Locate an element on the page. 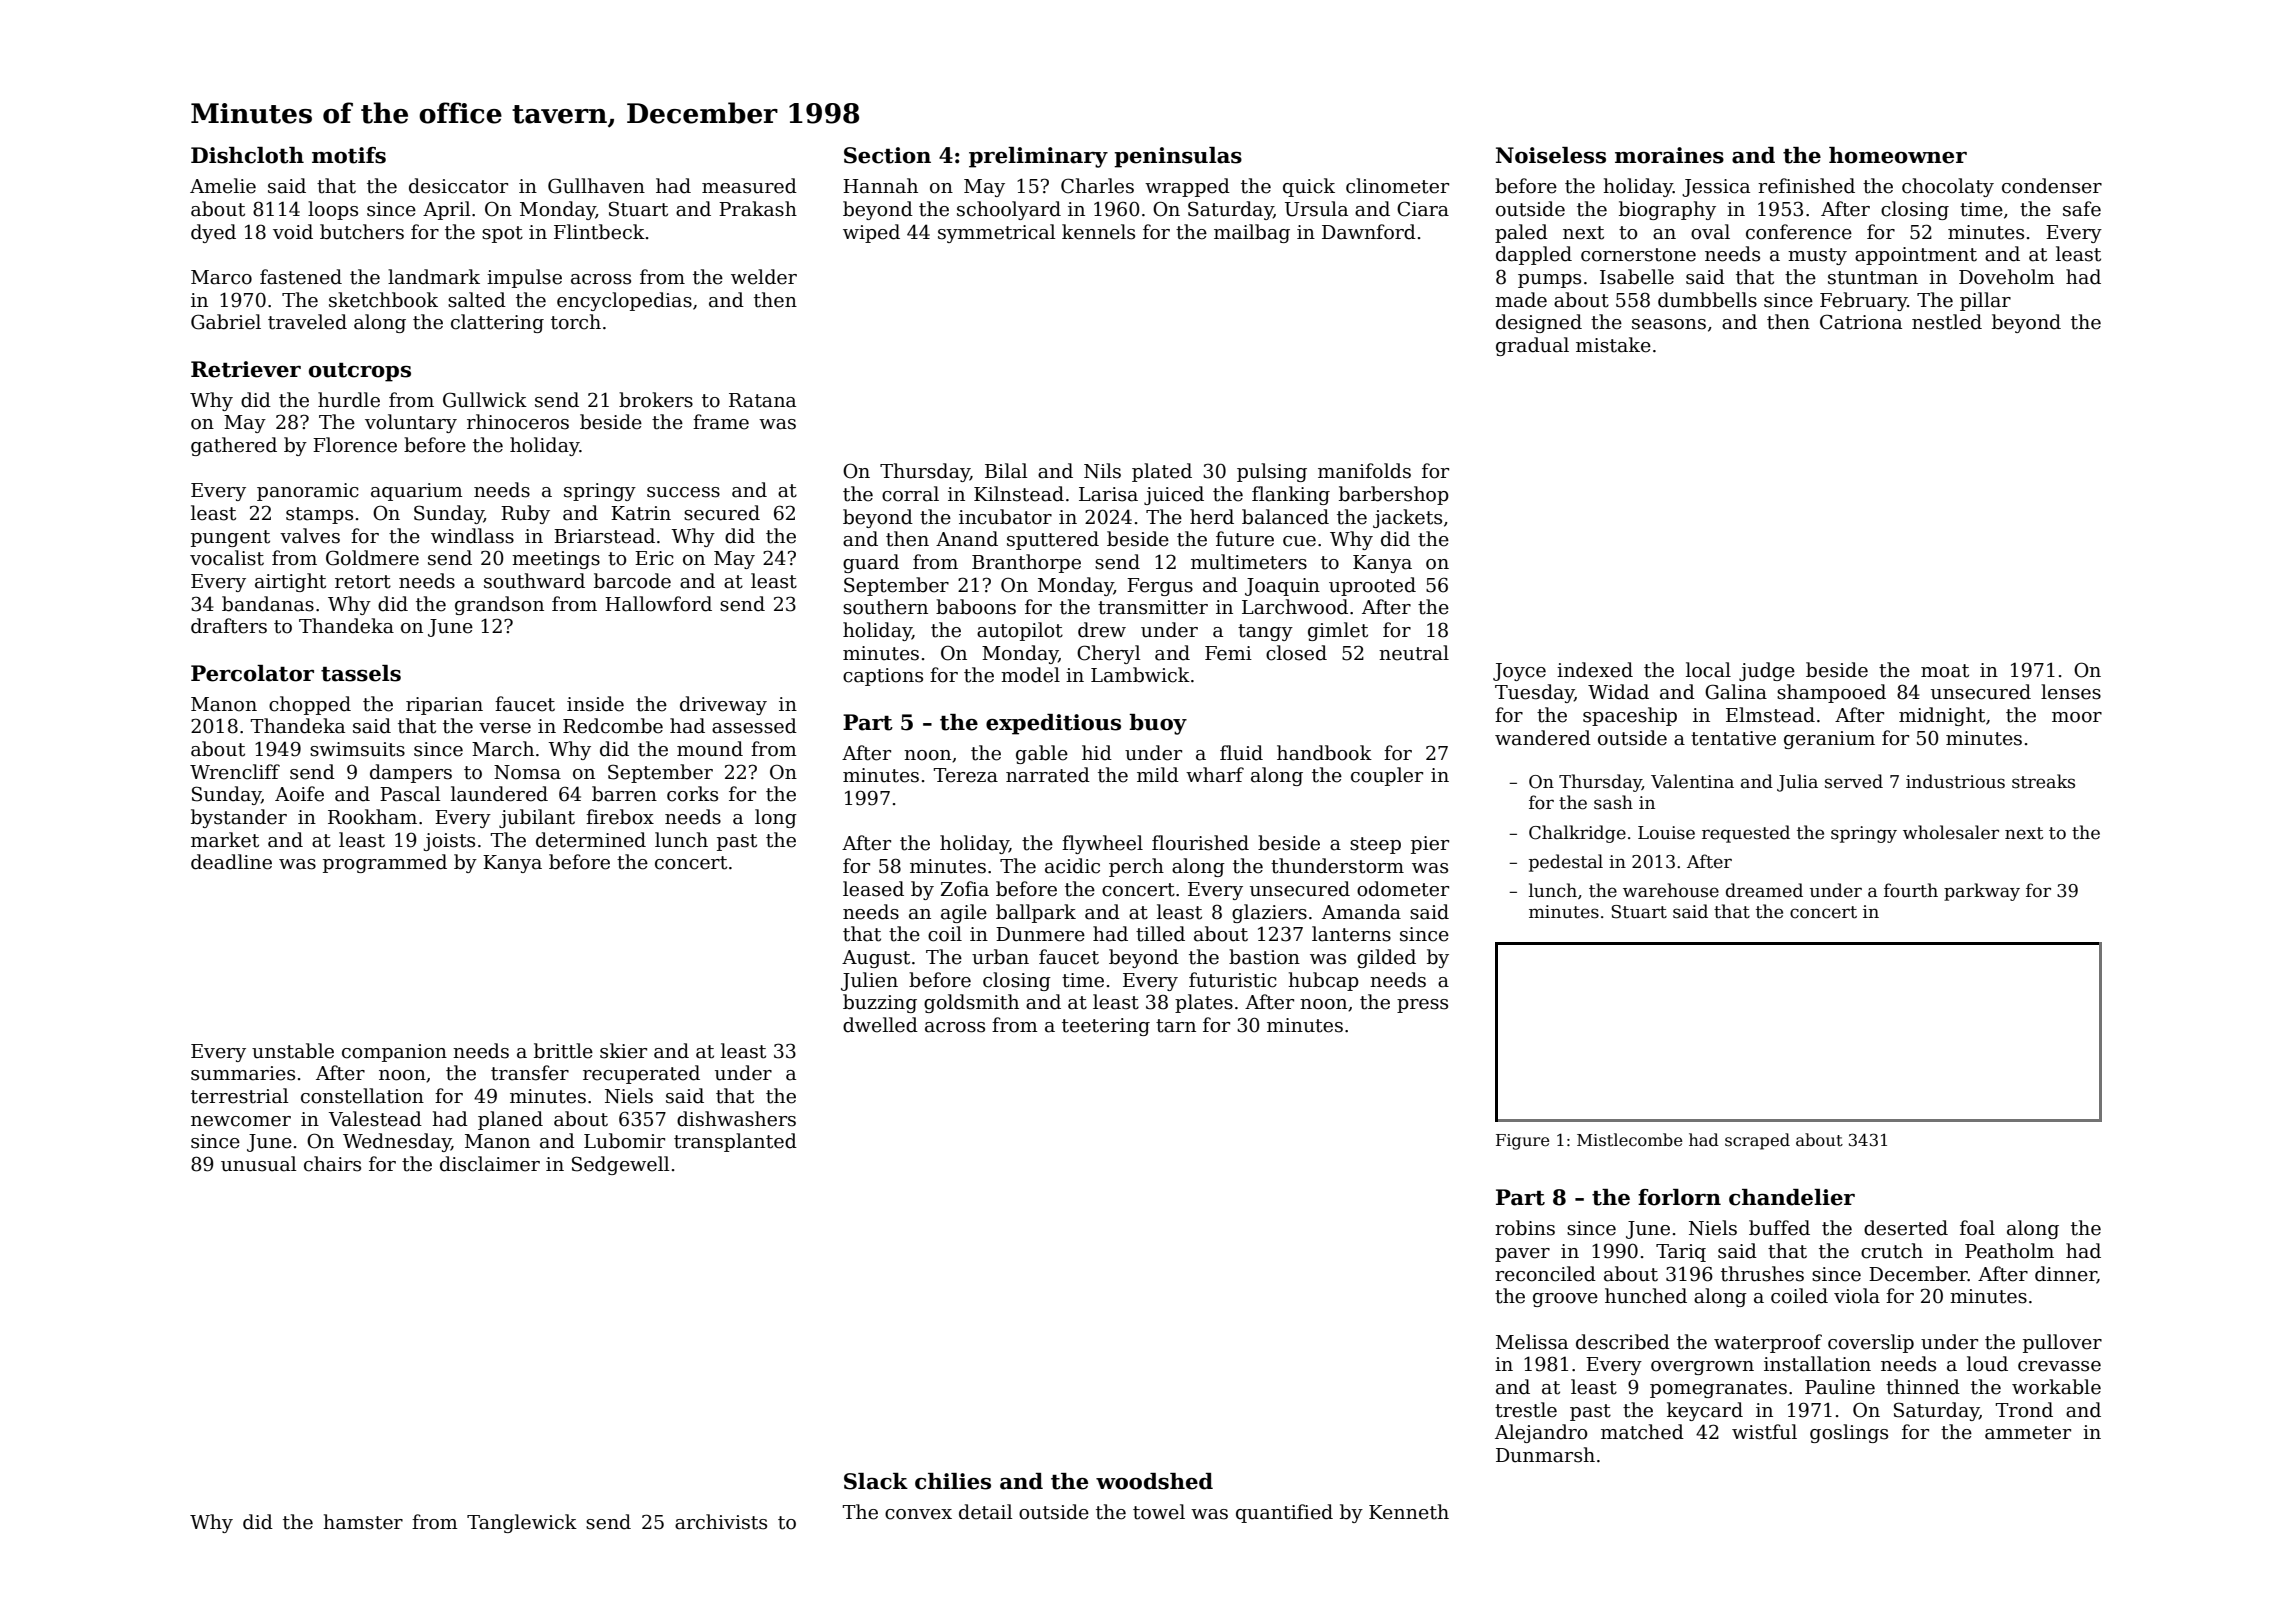 This page has width=2292, height=1620. Retriever is located at coordinates (246, 369).
